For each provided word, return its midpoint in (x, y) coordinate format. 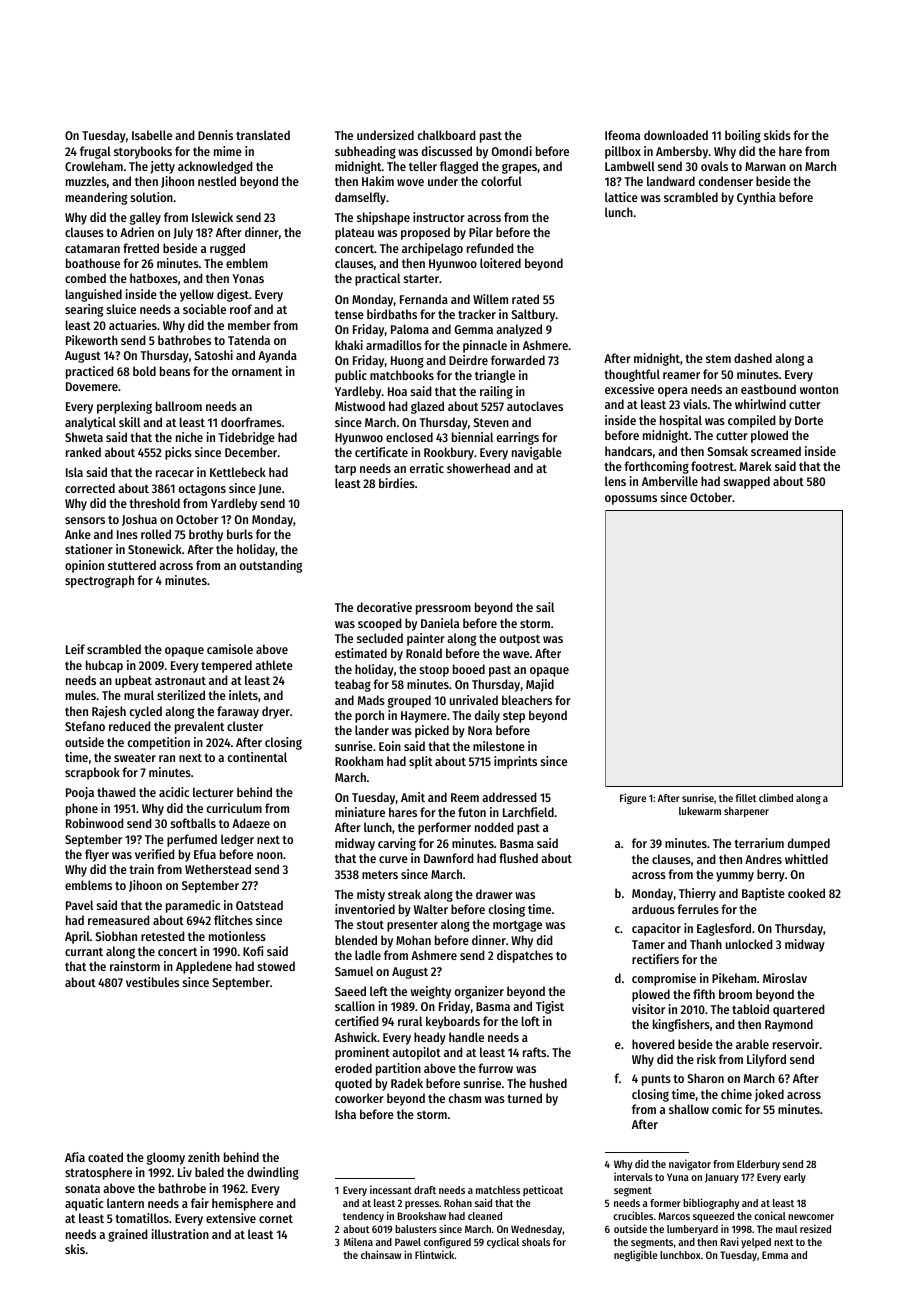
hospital (681, 421)
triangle (495, 376)
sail (545, 607)
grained (128, 1235)
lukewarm (700, 811)
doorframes (251, 422)
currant (84, 952)
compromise (664, 979)
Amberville (670, 481)
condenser (726, 181)
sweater (135, 757)
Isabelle (152, 135)
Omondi (511, 151)
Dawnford (449, 858)
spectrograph (99, 581)
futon (472, 812)
